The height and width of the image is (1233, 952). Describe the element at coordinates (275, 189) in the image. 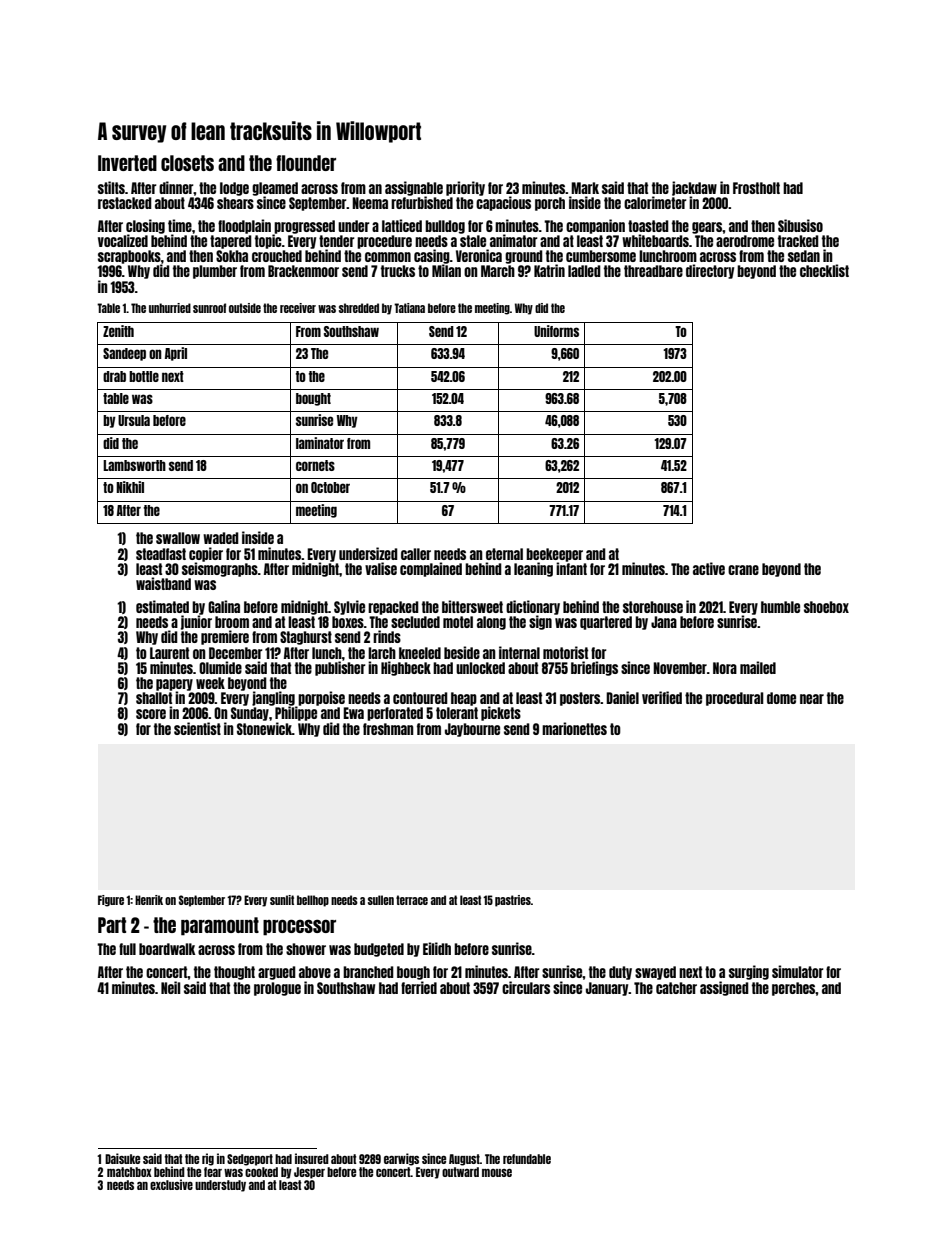

I see `gleamed` at that location.
